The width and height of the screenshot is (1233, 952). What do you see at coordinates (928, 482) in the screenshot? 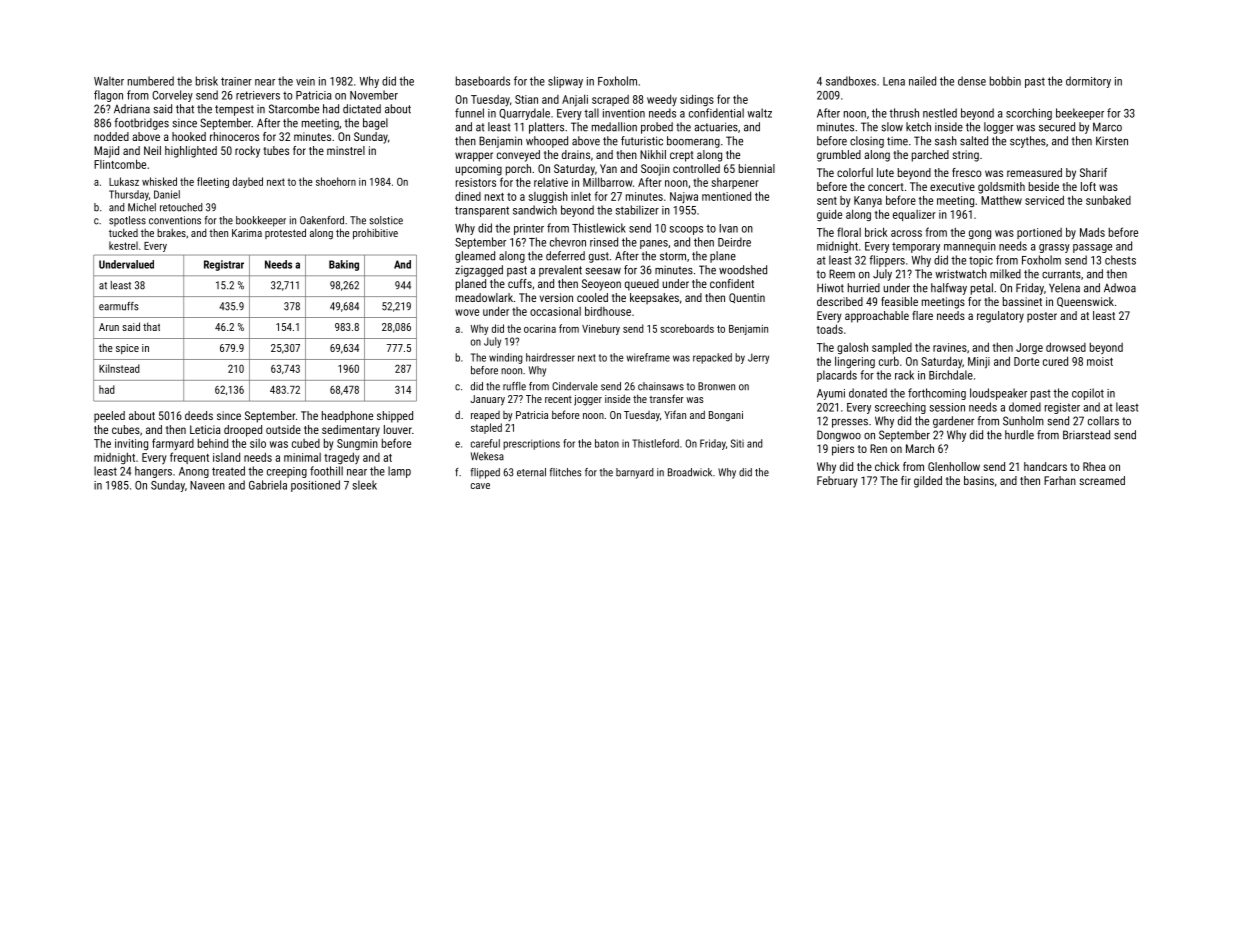
I see `gilded` at bounding box center [928, 482].
